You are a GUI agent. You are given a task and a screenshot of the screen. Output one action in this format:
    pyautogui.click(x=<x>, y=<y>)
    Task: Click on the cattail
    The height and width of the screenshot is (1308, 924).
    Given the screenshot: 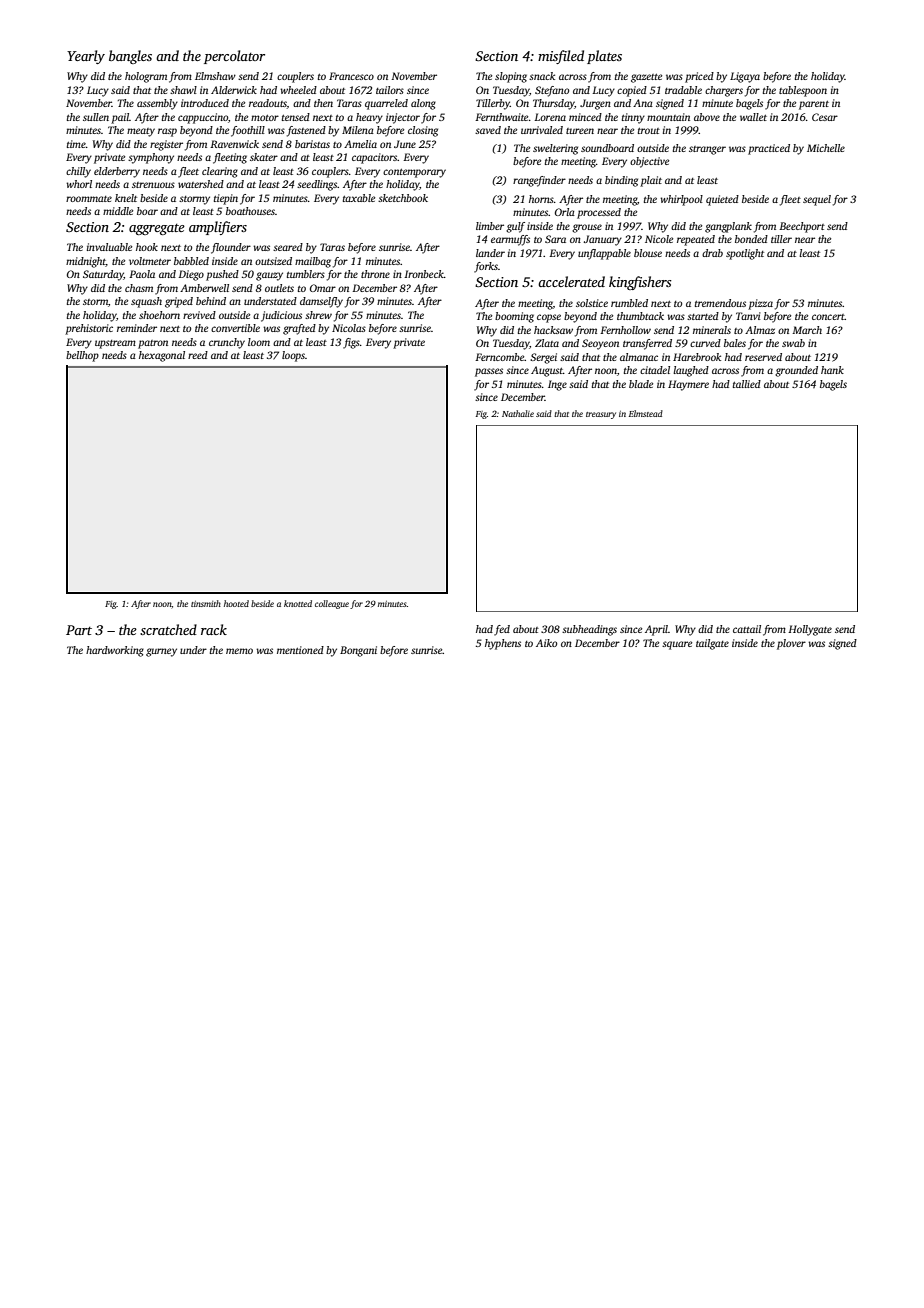 What is the action you would take?
    pyautogui.click(x=747, y=629)
